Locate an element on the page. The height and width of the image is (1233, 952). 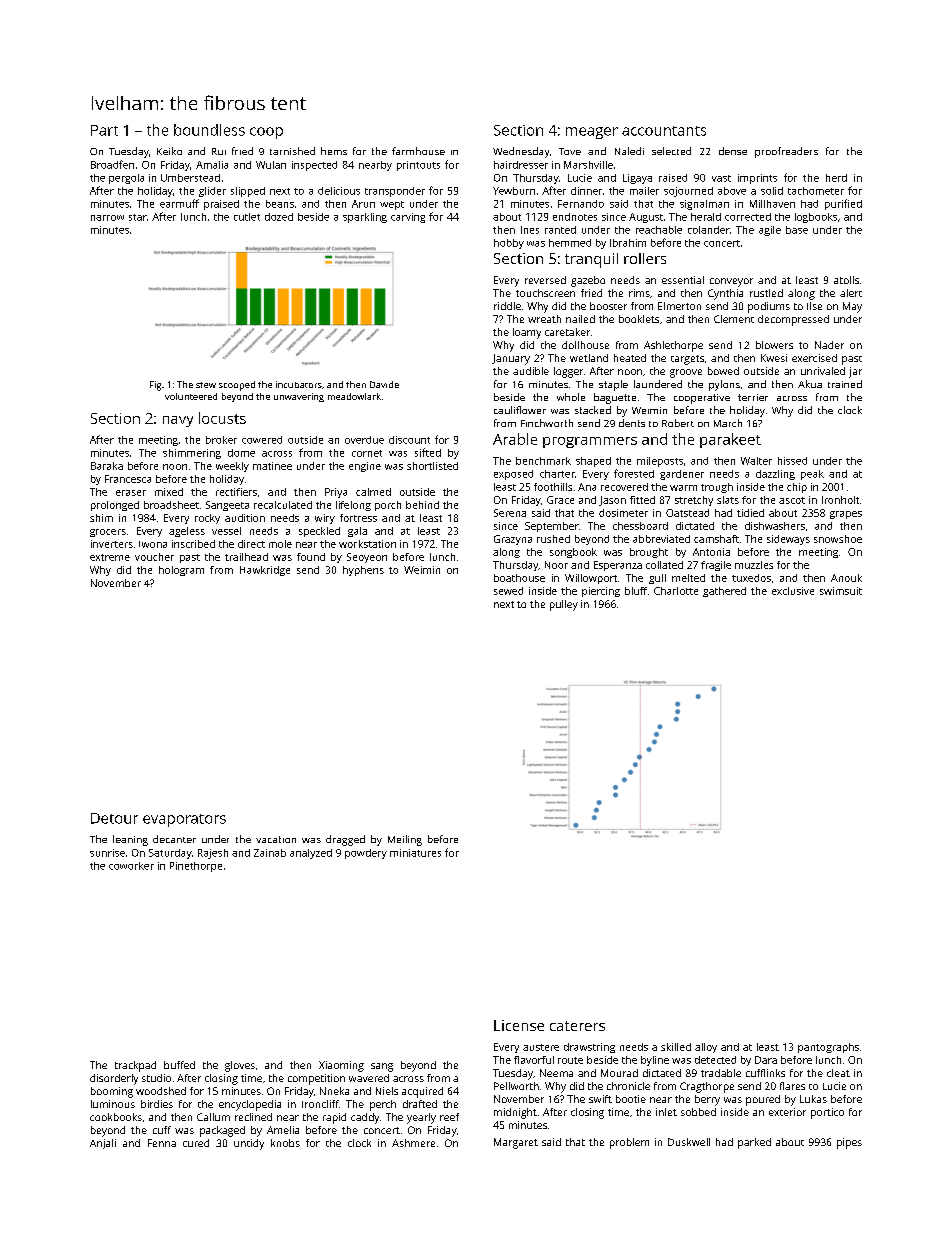
dozed is located at coordinates (279, 217).
